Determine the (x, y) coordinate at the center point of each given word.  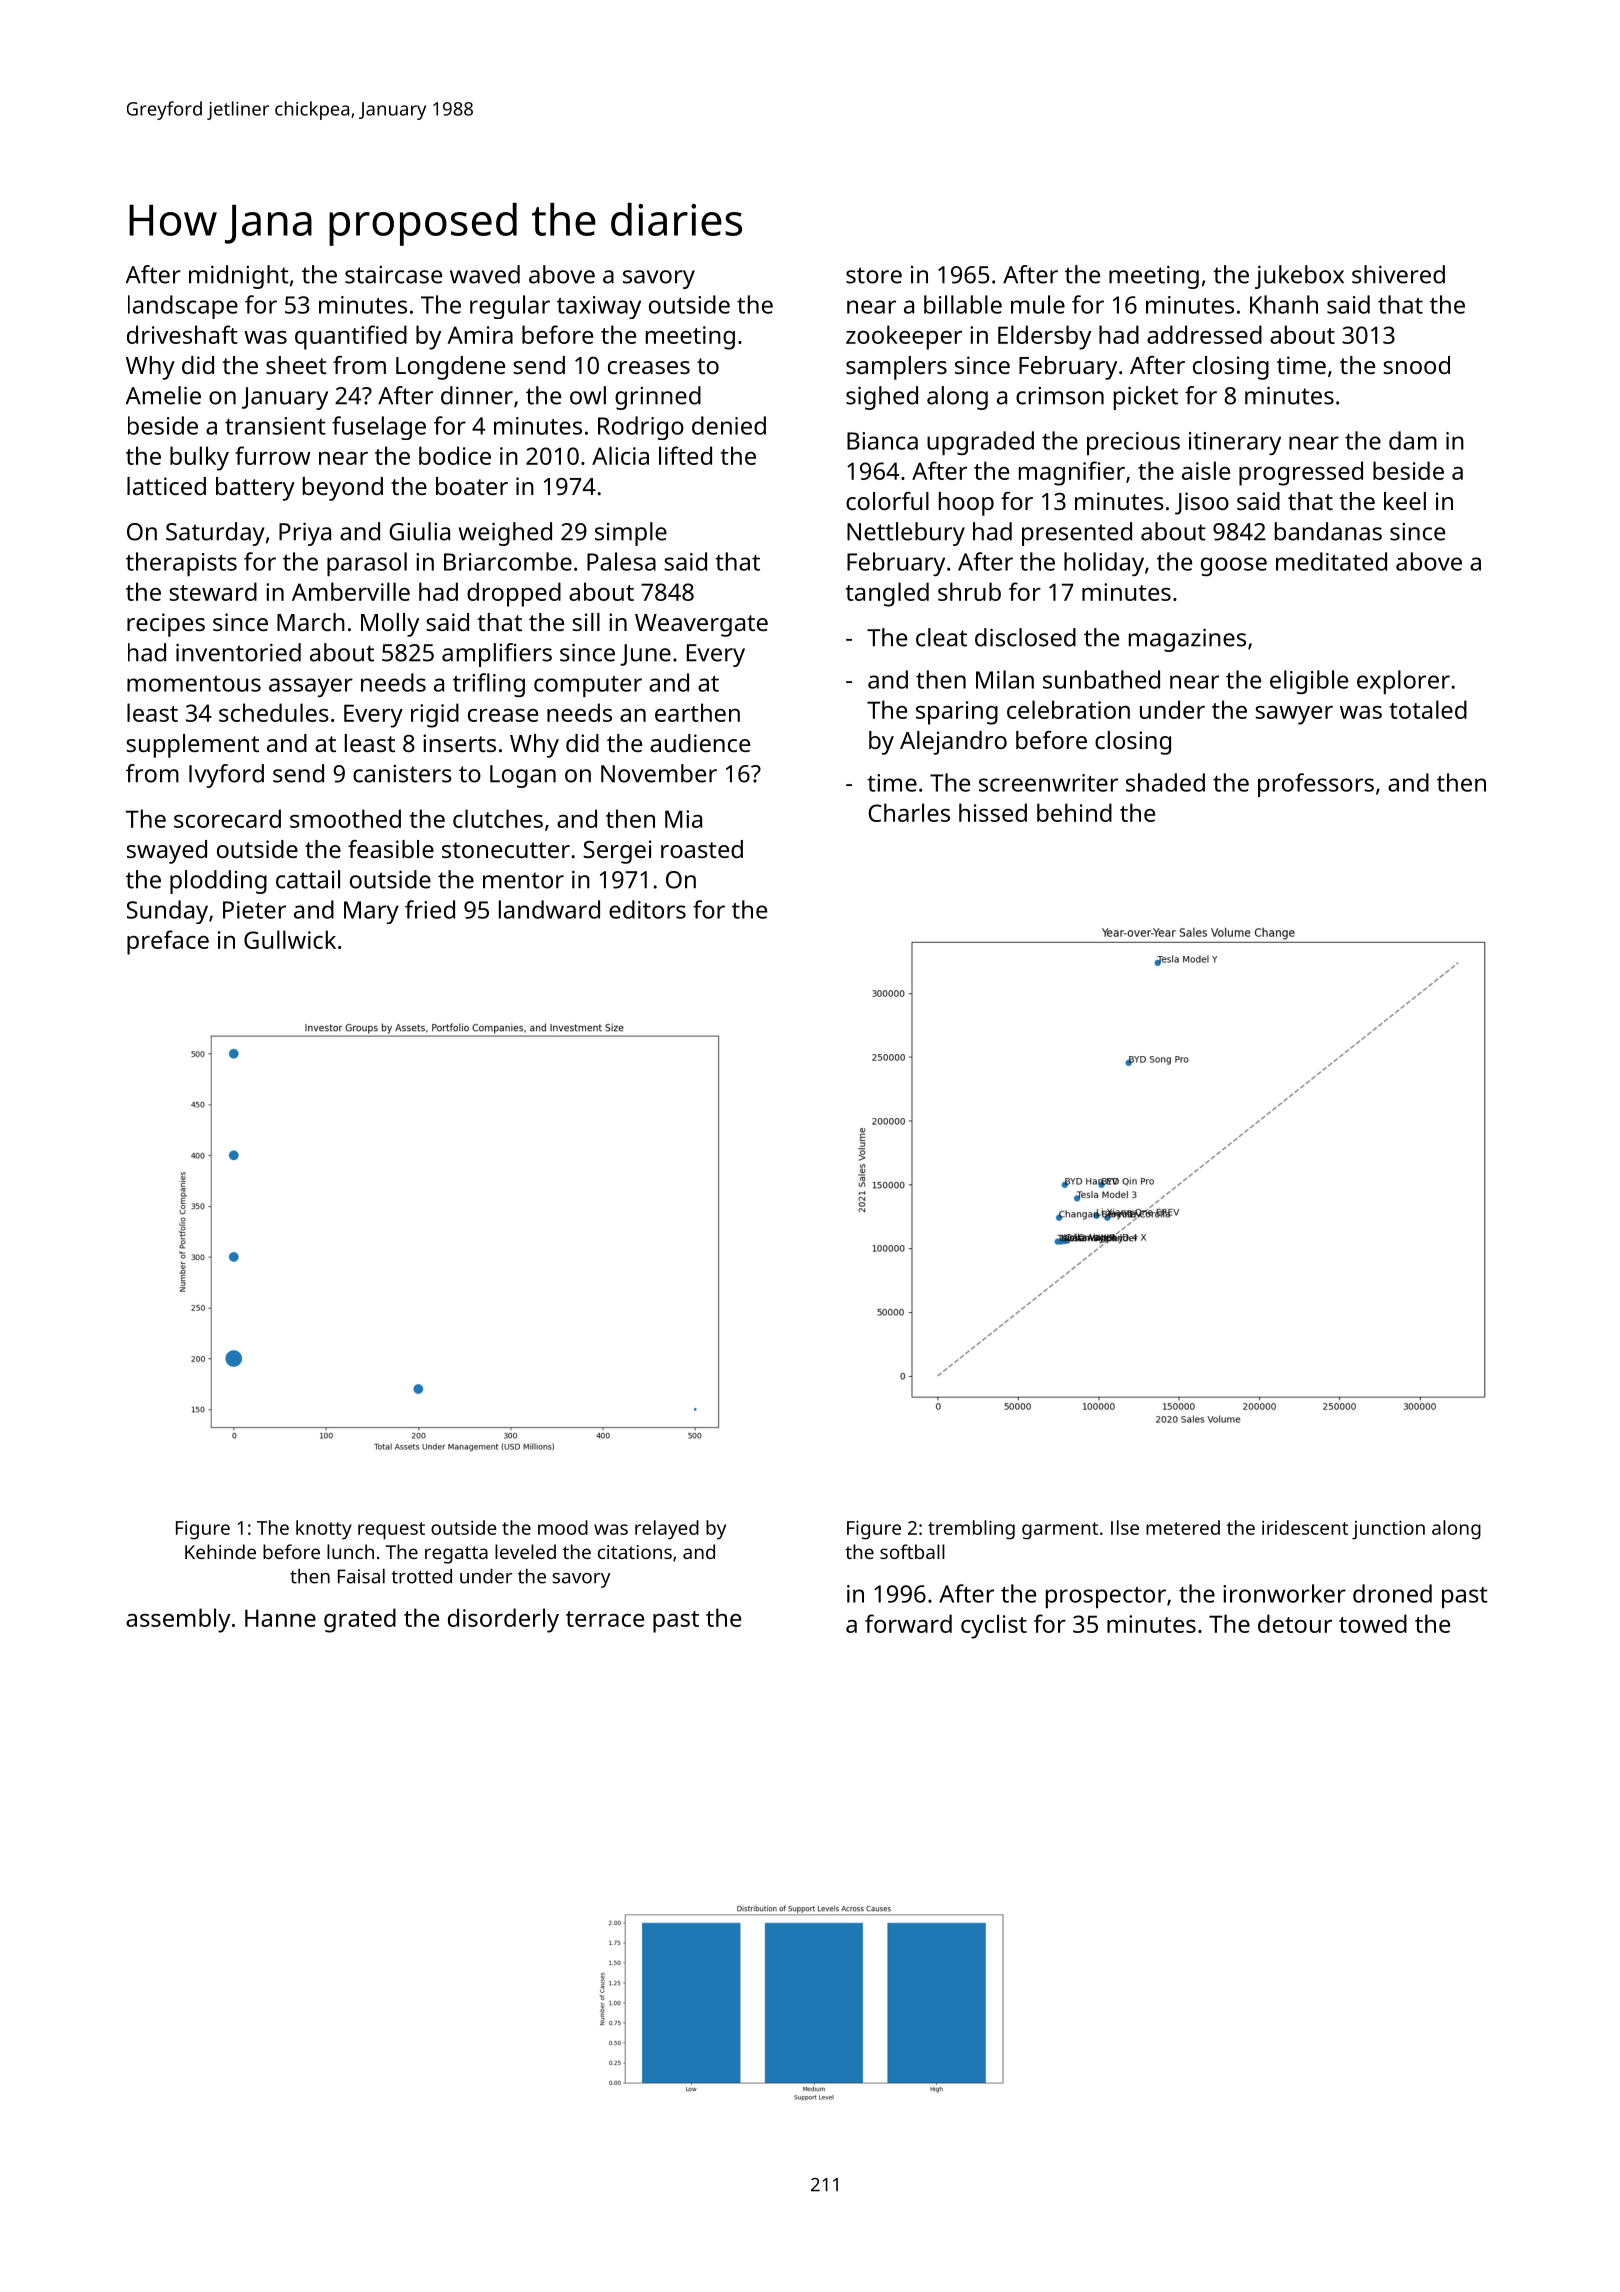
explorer (1403, 682)
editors (647, 909)
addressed (1204, 334)
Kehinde (220, 1551)
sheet (296, 365)
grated (360, 1620)
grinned (658, 398)
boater (472, 486)
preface (168, 942)
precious (1133, 443)
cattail (308, 879)
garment (1060, 1531)
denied (729, 425)
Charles (909, 812)
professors (1316, 785)
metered (1183, 1527)
